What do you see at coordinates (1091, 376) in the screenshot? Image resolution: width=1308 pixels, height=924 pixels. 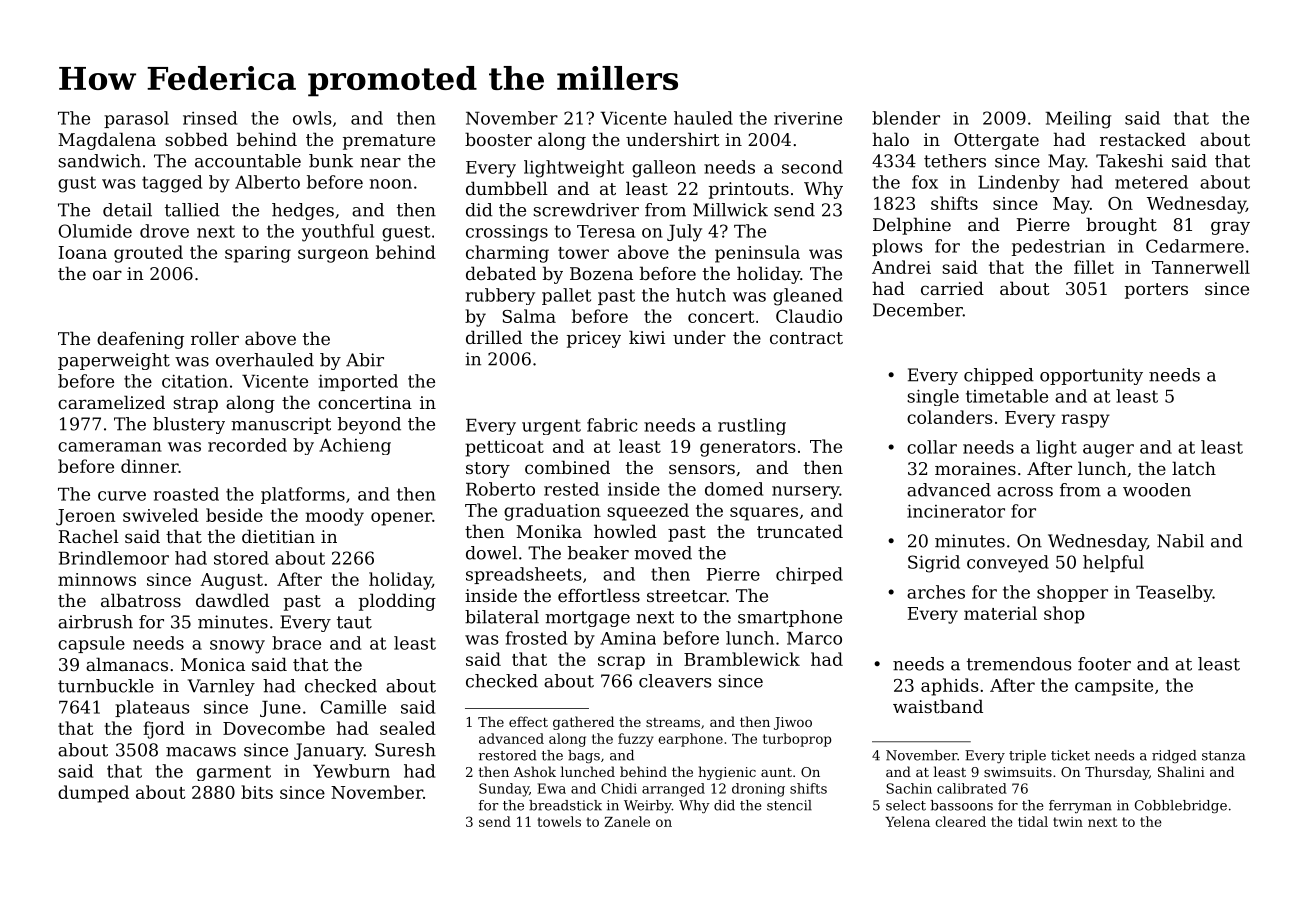 I see `opportunity` at bounding box center [1091, 376].
